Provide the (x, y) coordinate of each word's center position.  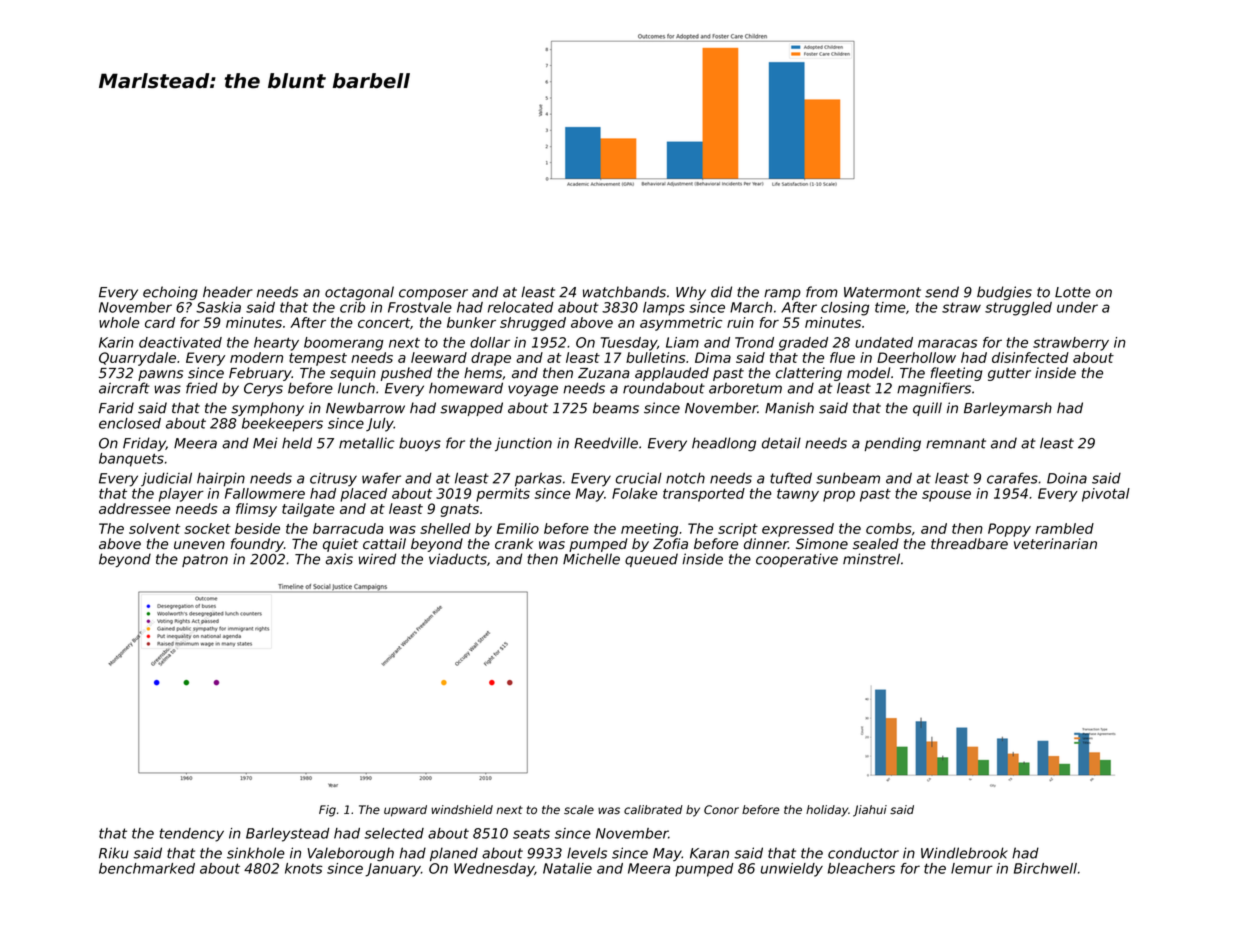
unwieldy (792, 870)
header (228, 292)
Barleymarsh (1008, 409)
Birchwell (1045, 868)
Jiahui (870, 811)
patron (205, 560)
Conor (721, 810)
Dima (713, 357)
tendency (192, 835)
